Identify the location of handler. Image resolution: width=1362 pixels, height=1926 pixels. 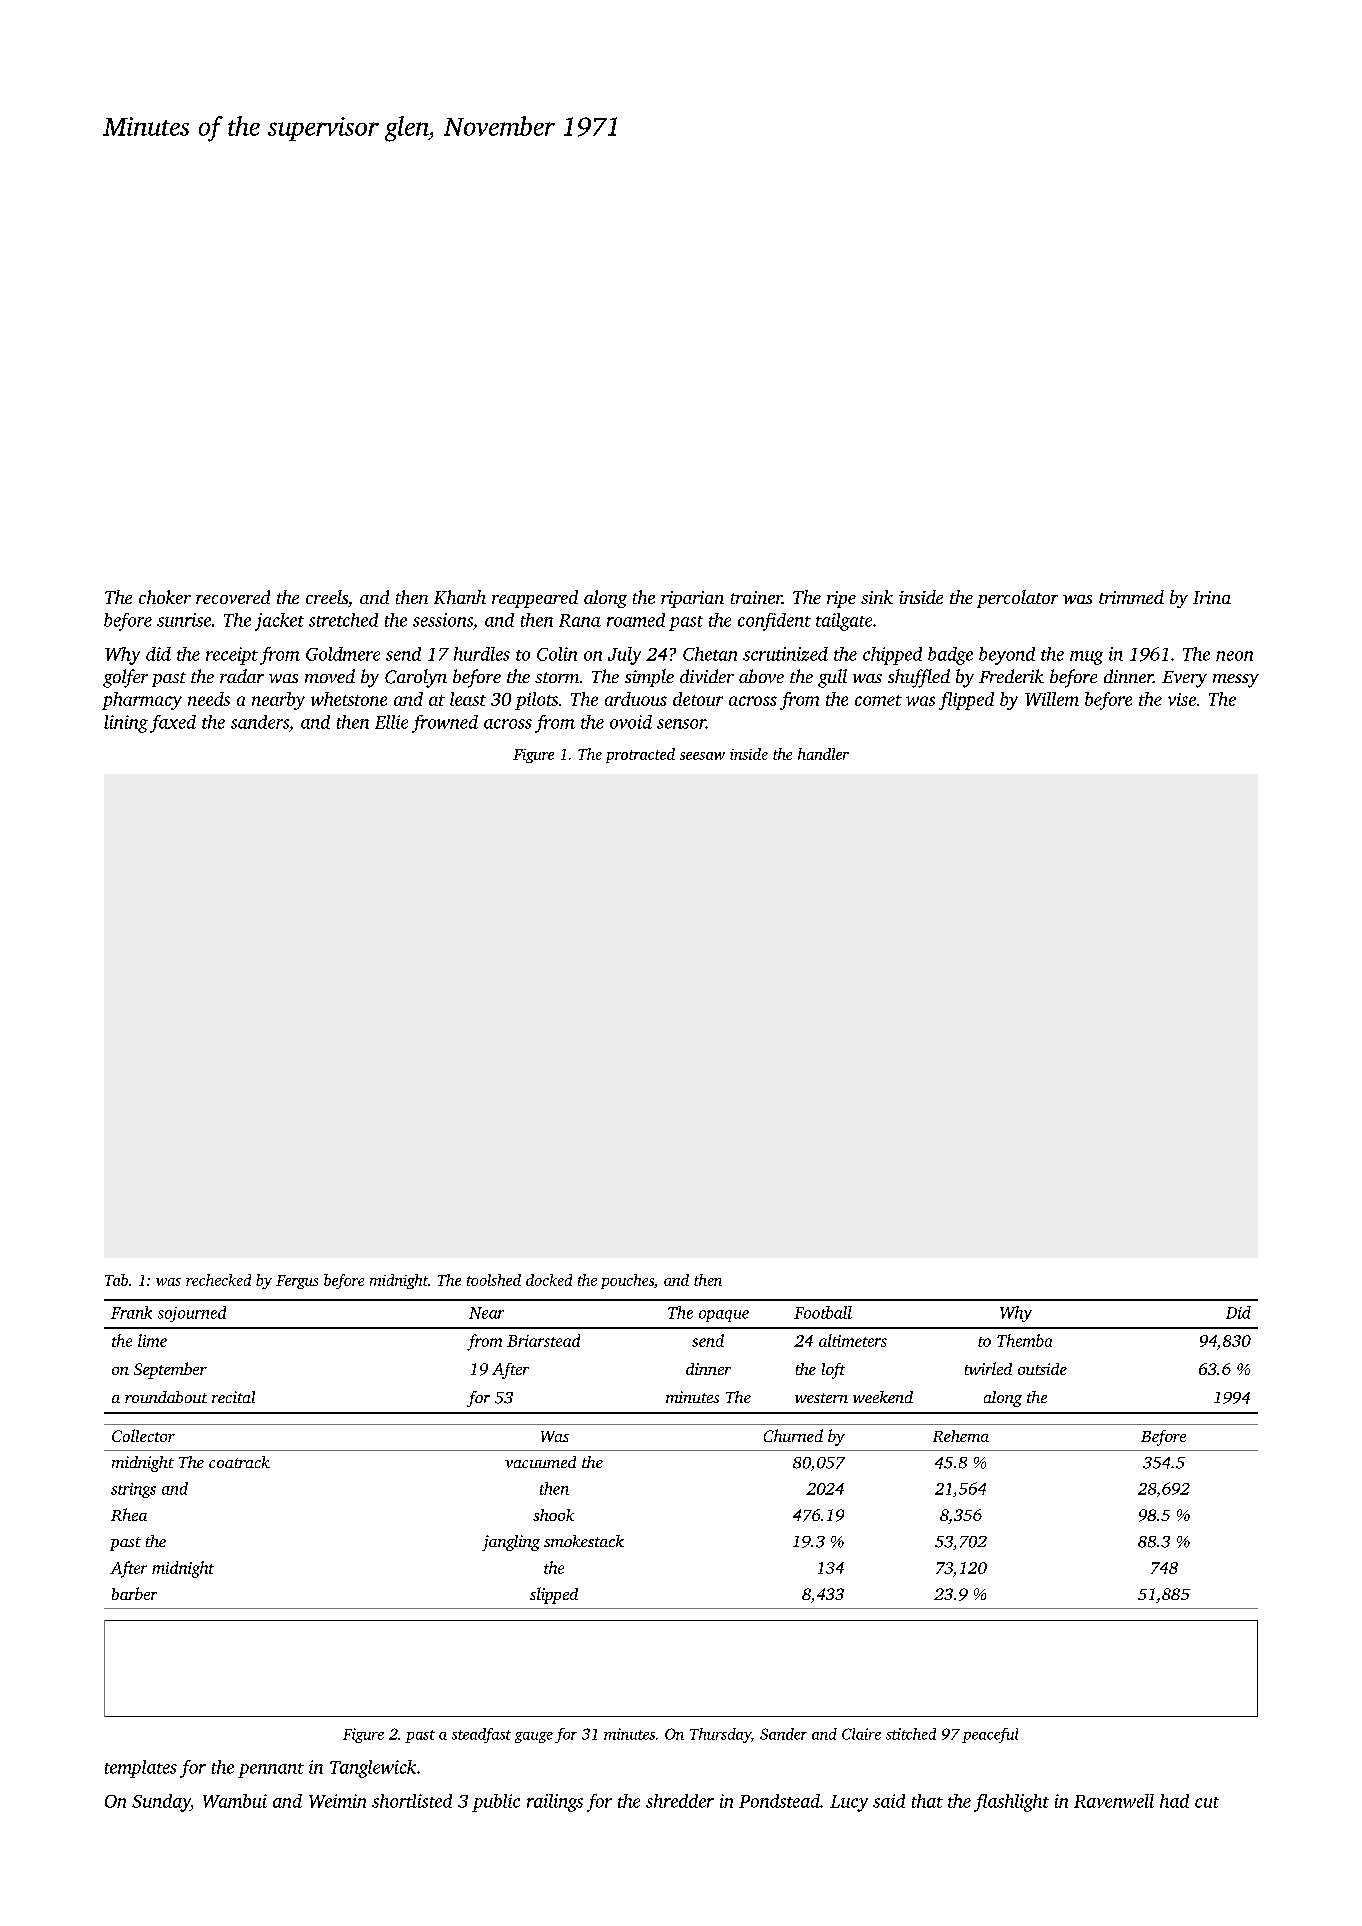
(823, 754).
